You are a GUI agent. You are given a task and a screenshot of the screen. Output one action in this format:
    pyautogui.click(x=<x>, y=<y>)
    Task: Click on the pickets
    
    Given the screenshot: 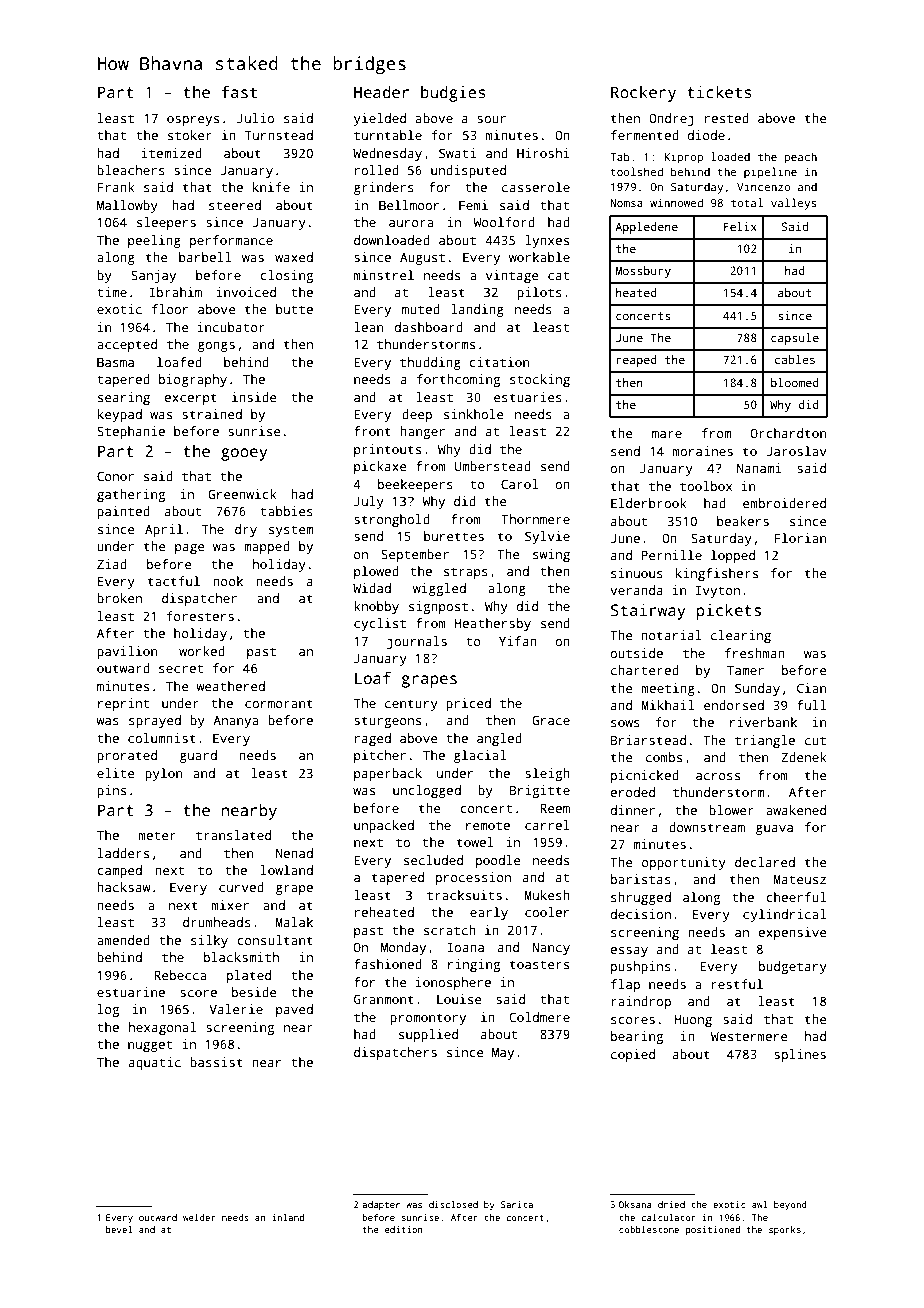 What is the action you would take?
    pyautogui.click(x=729, y=612)
